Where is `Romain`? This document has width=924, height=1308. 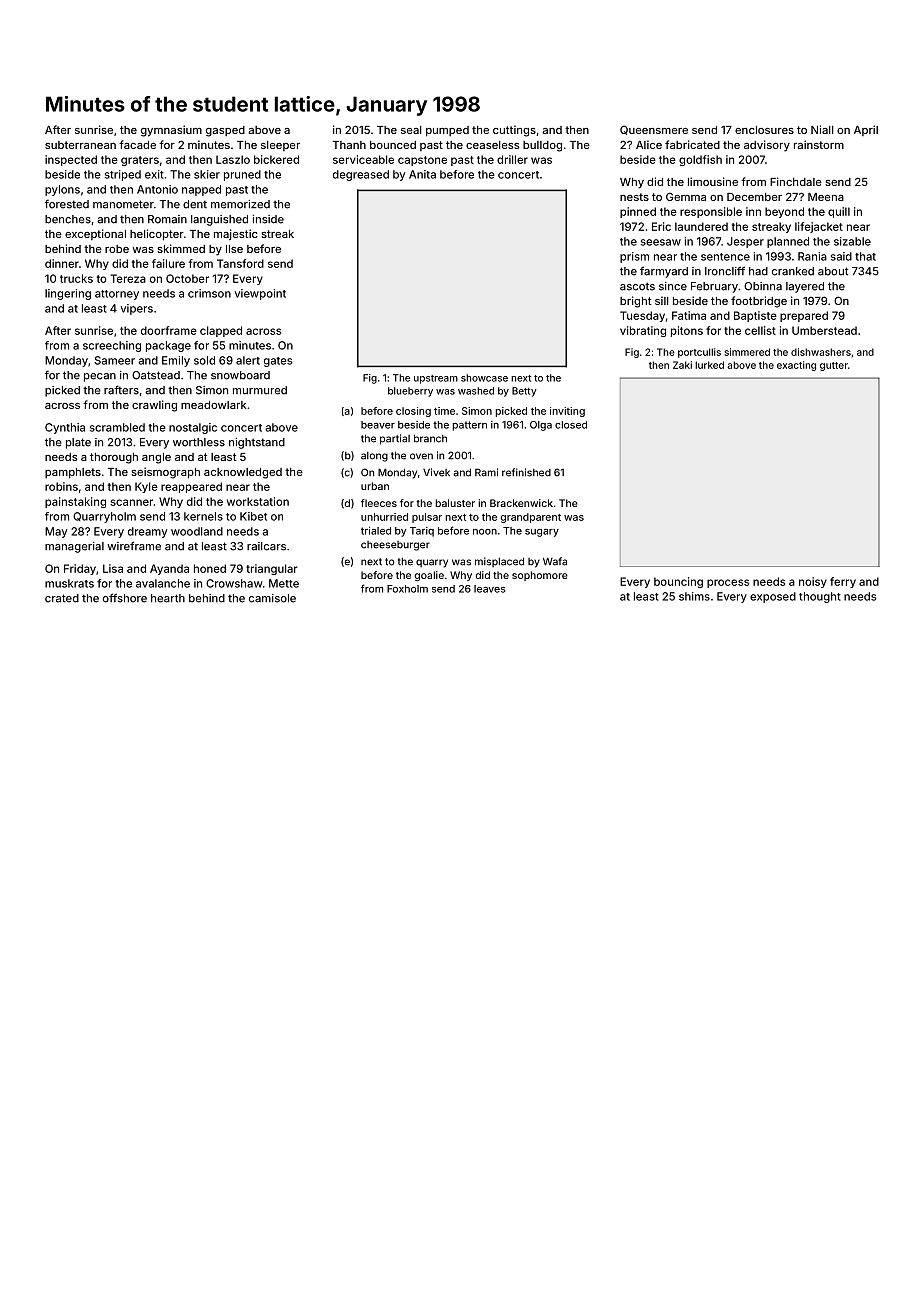 Romain is located at coordinates (167, 219).
